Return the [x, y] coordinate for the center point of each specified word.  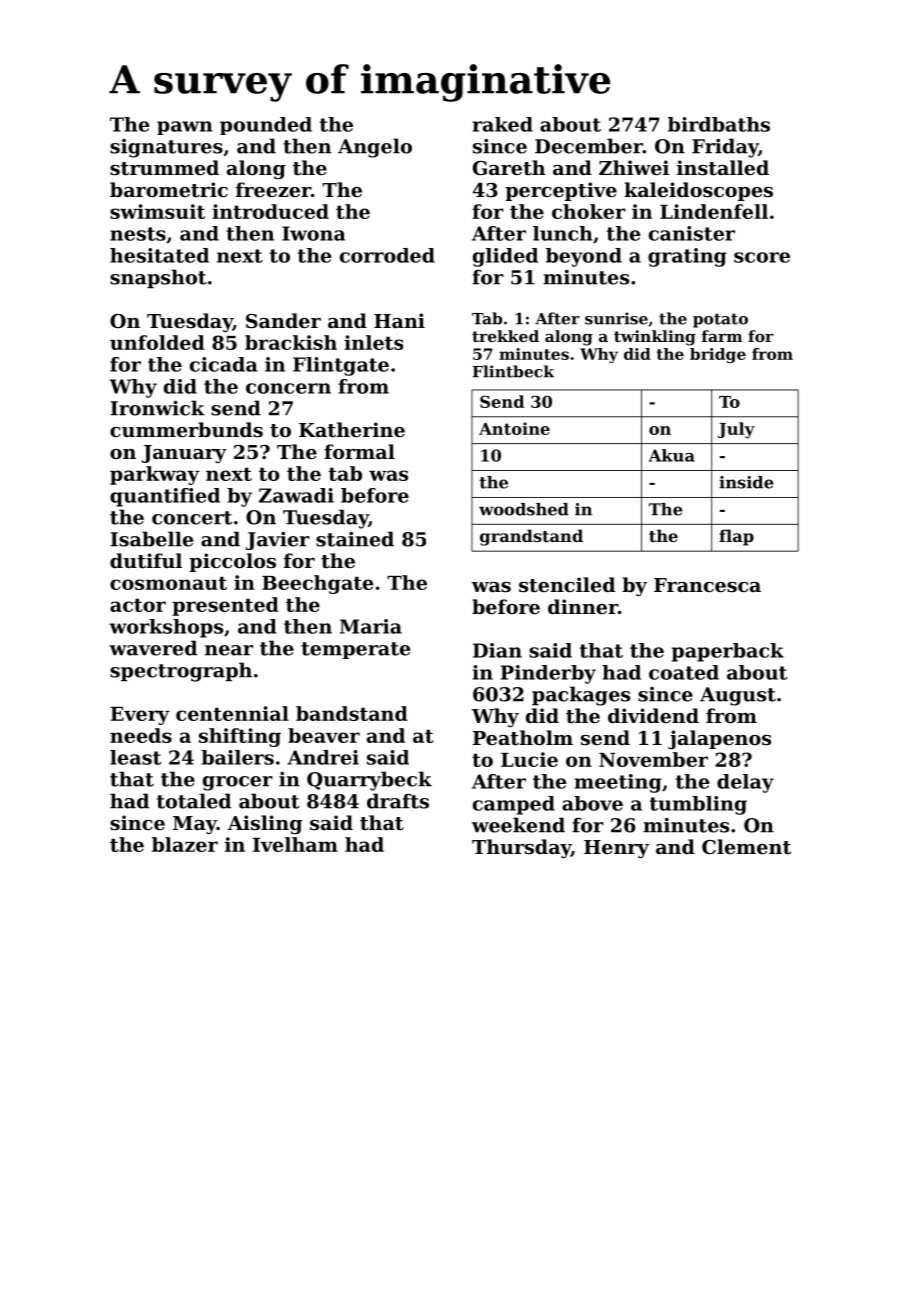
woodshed [524, 509]
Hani [399, 320]
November [653, 759]
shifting [240, 737]
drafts [398, 801]
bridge [718, 355]
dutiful [146, 561]
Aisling [265, 824]
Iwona [313, 233]
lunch [563, 233]
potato [720, 320]
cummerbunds [186, 429]
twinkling [655, 338]
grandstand [531, 537]
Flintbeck [513, 371]
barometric [169, 190]
